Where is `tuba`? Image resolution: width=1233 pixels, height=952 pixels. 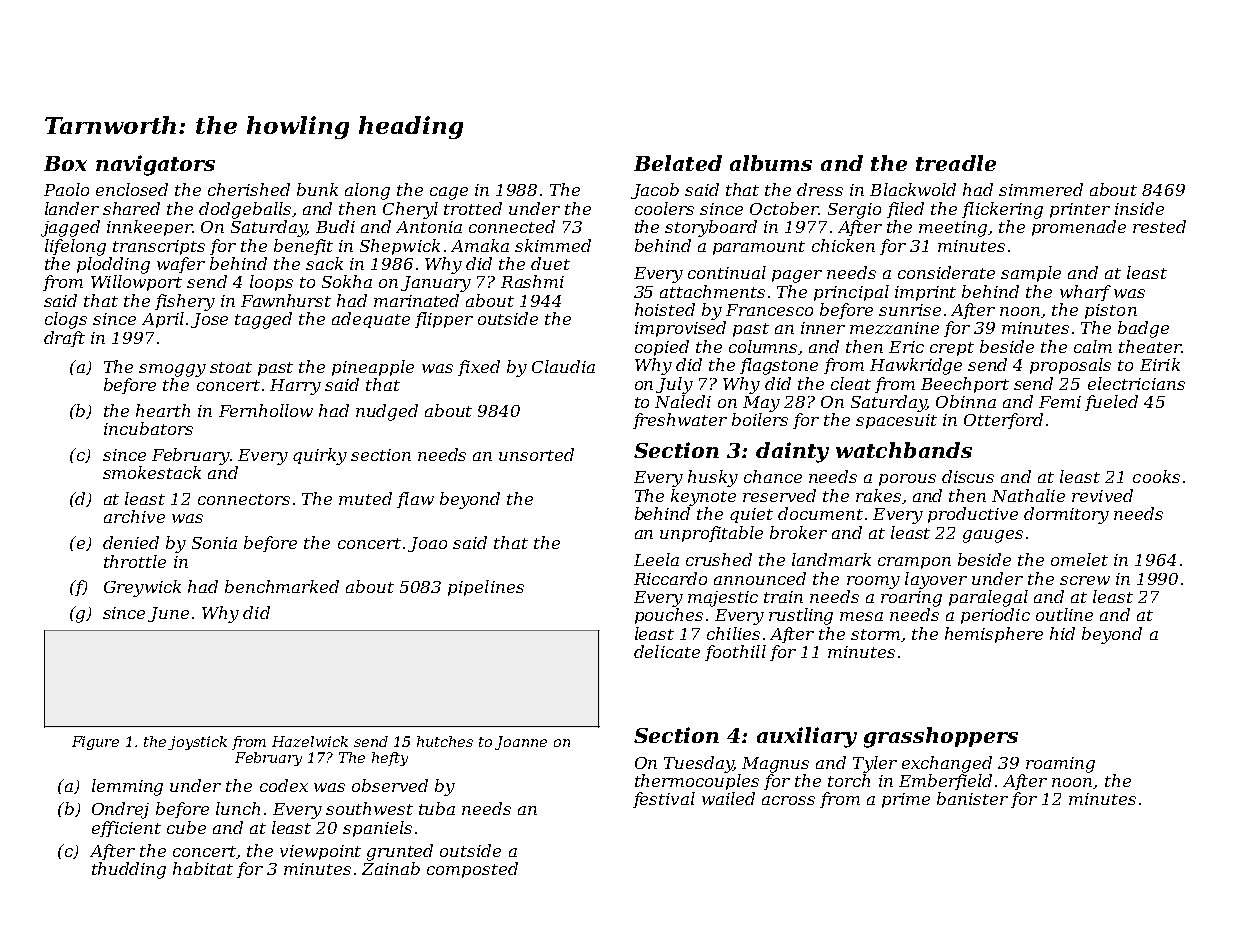
tuba is located at coordinates (437, 808).
